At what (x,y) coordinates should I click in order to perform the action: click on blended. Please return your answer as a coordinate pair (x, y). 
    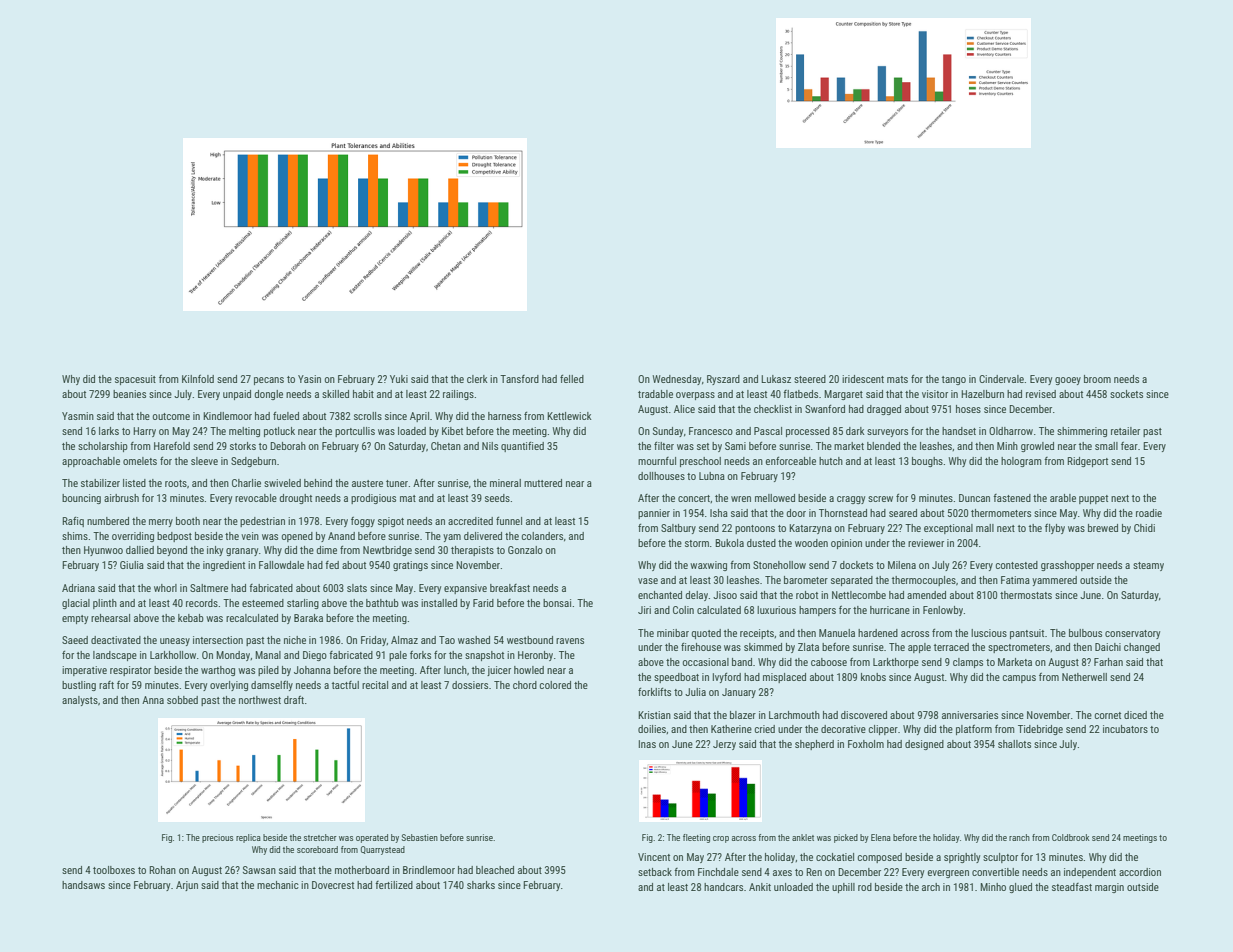
    Looking at the image, I should click on (883, 446).
